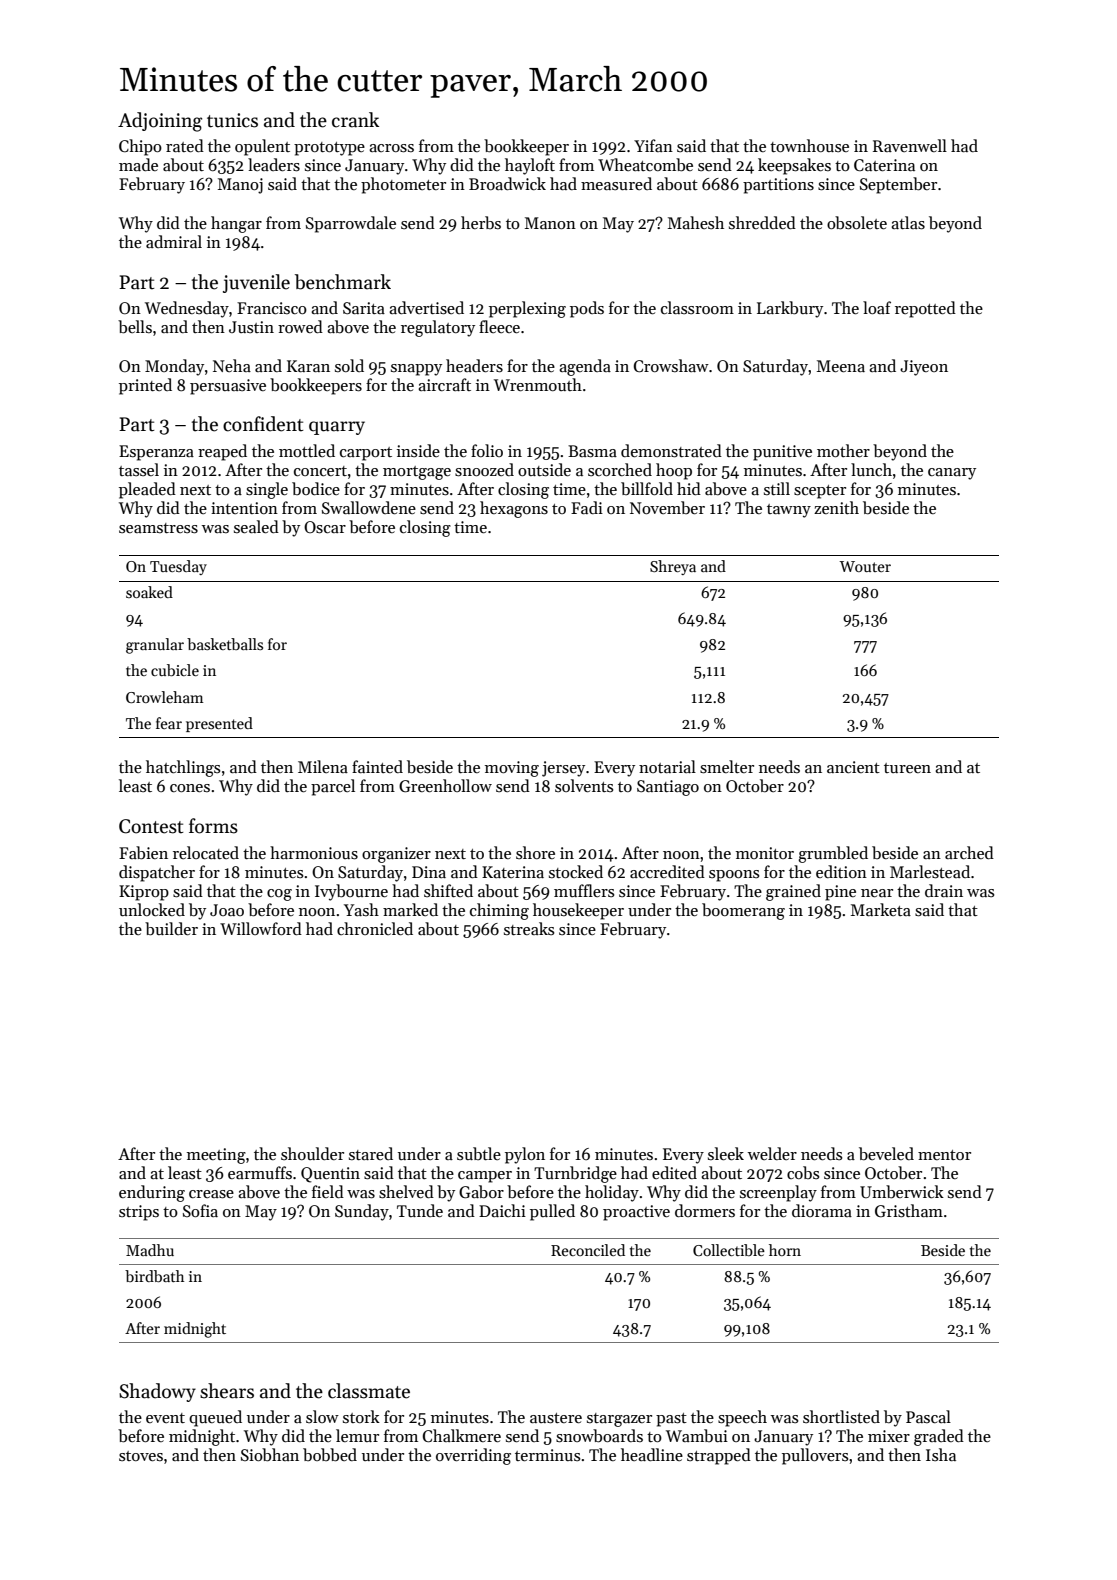  I want to click on soaked, so click(149, 592).
